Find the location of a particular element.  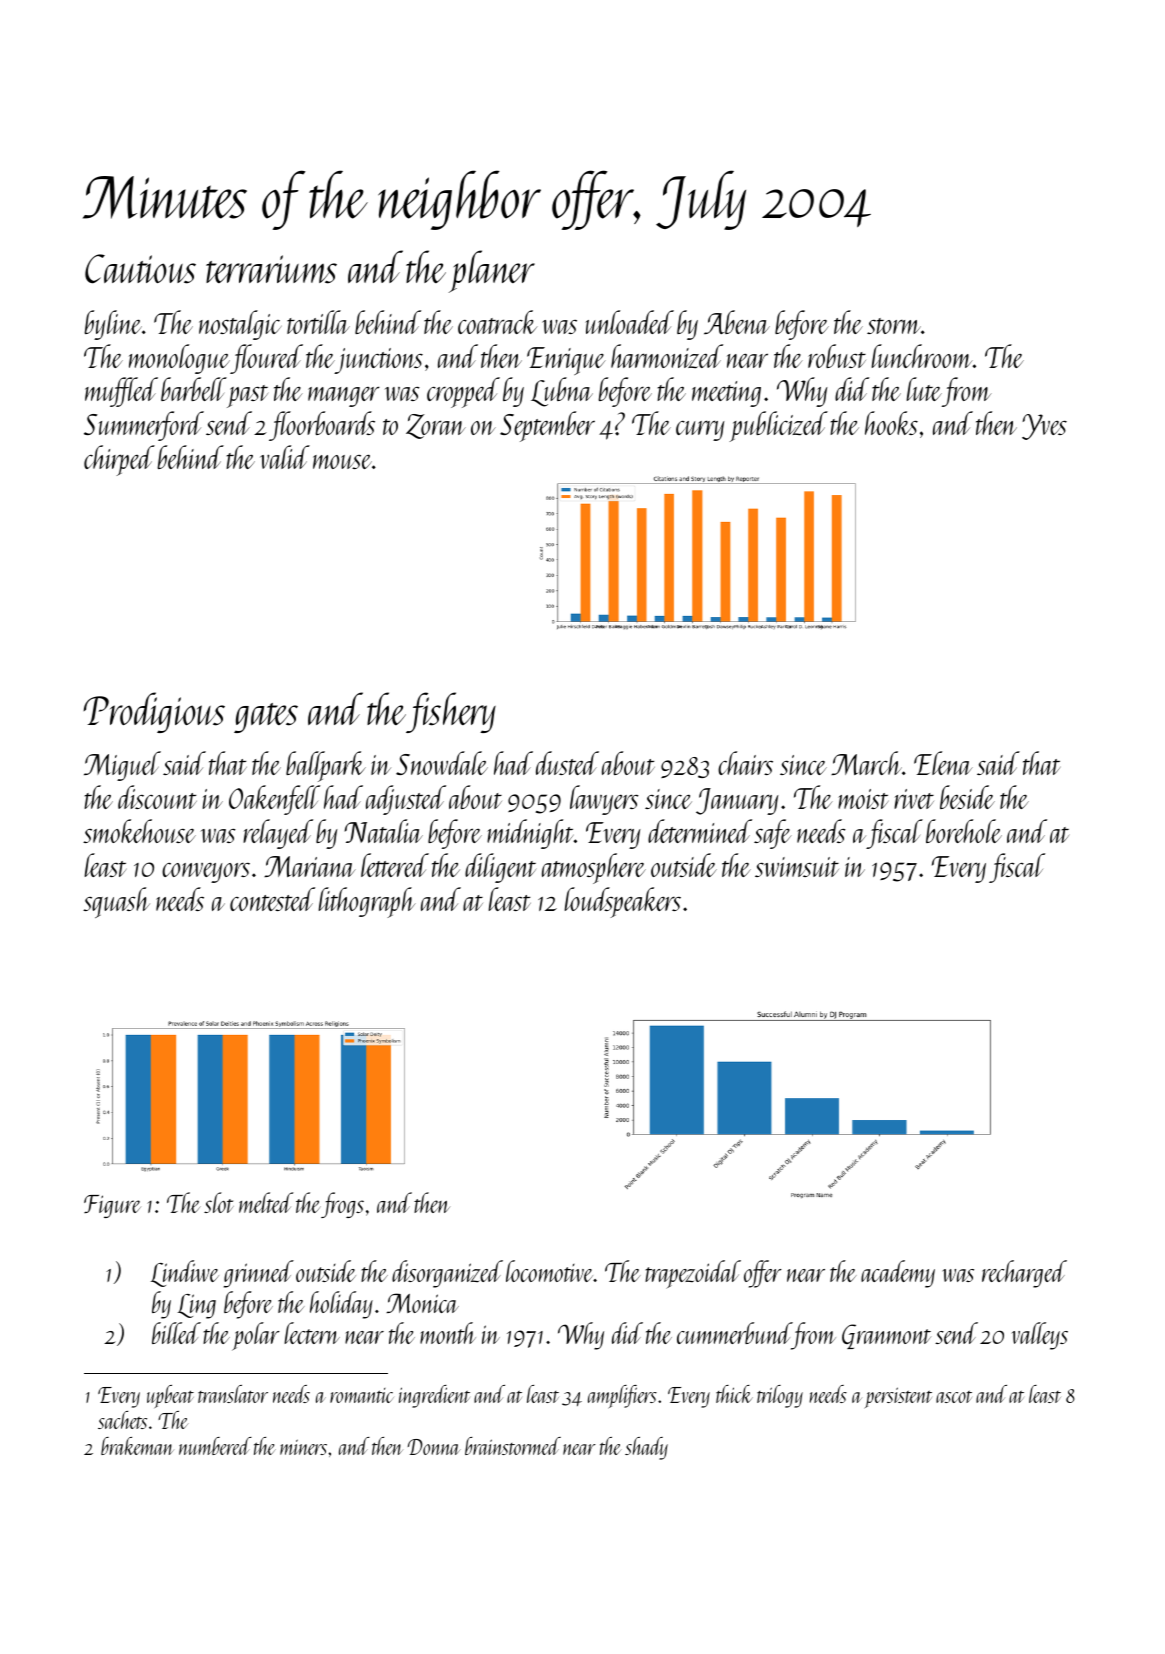

persistent is located at coordinates (898, 1398).
